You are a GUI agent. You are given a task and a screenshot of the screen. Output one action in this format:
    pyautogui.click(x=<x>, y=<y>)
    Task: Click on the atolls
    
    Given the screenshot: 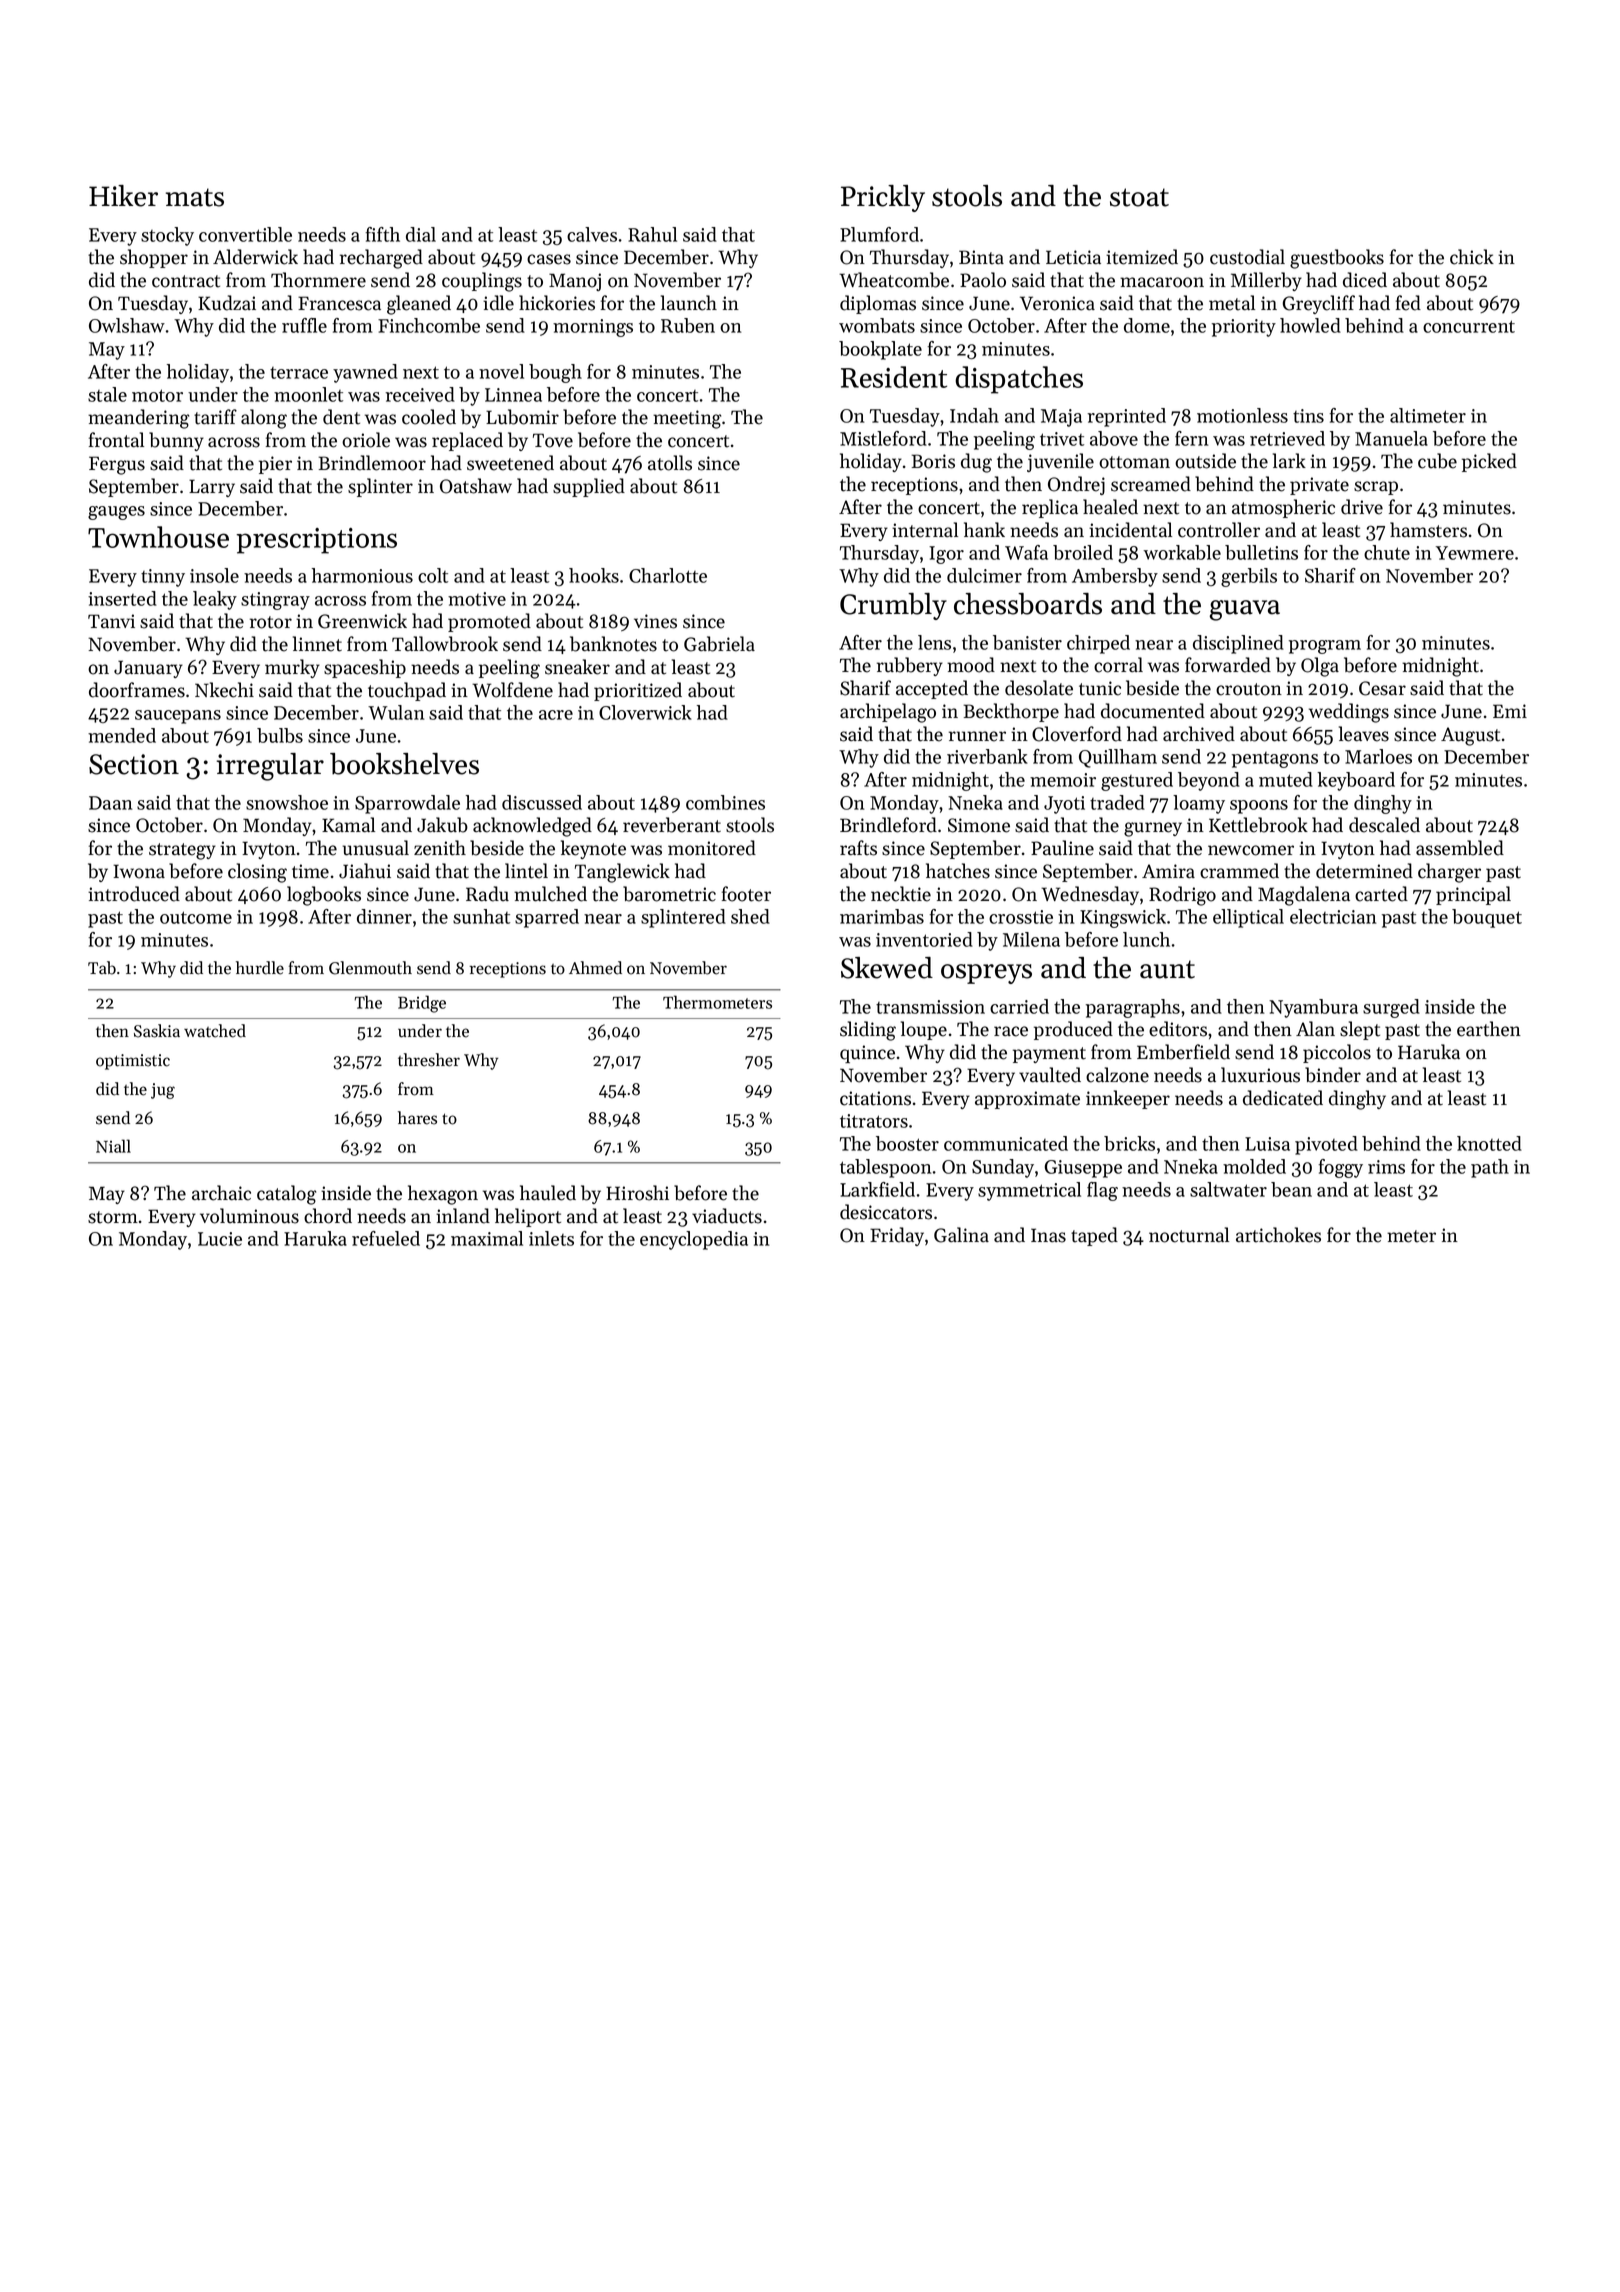 What is the action you would take?
    pyautogui.click(x=670, y=463)
